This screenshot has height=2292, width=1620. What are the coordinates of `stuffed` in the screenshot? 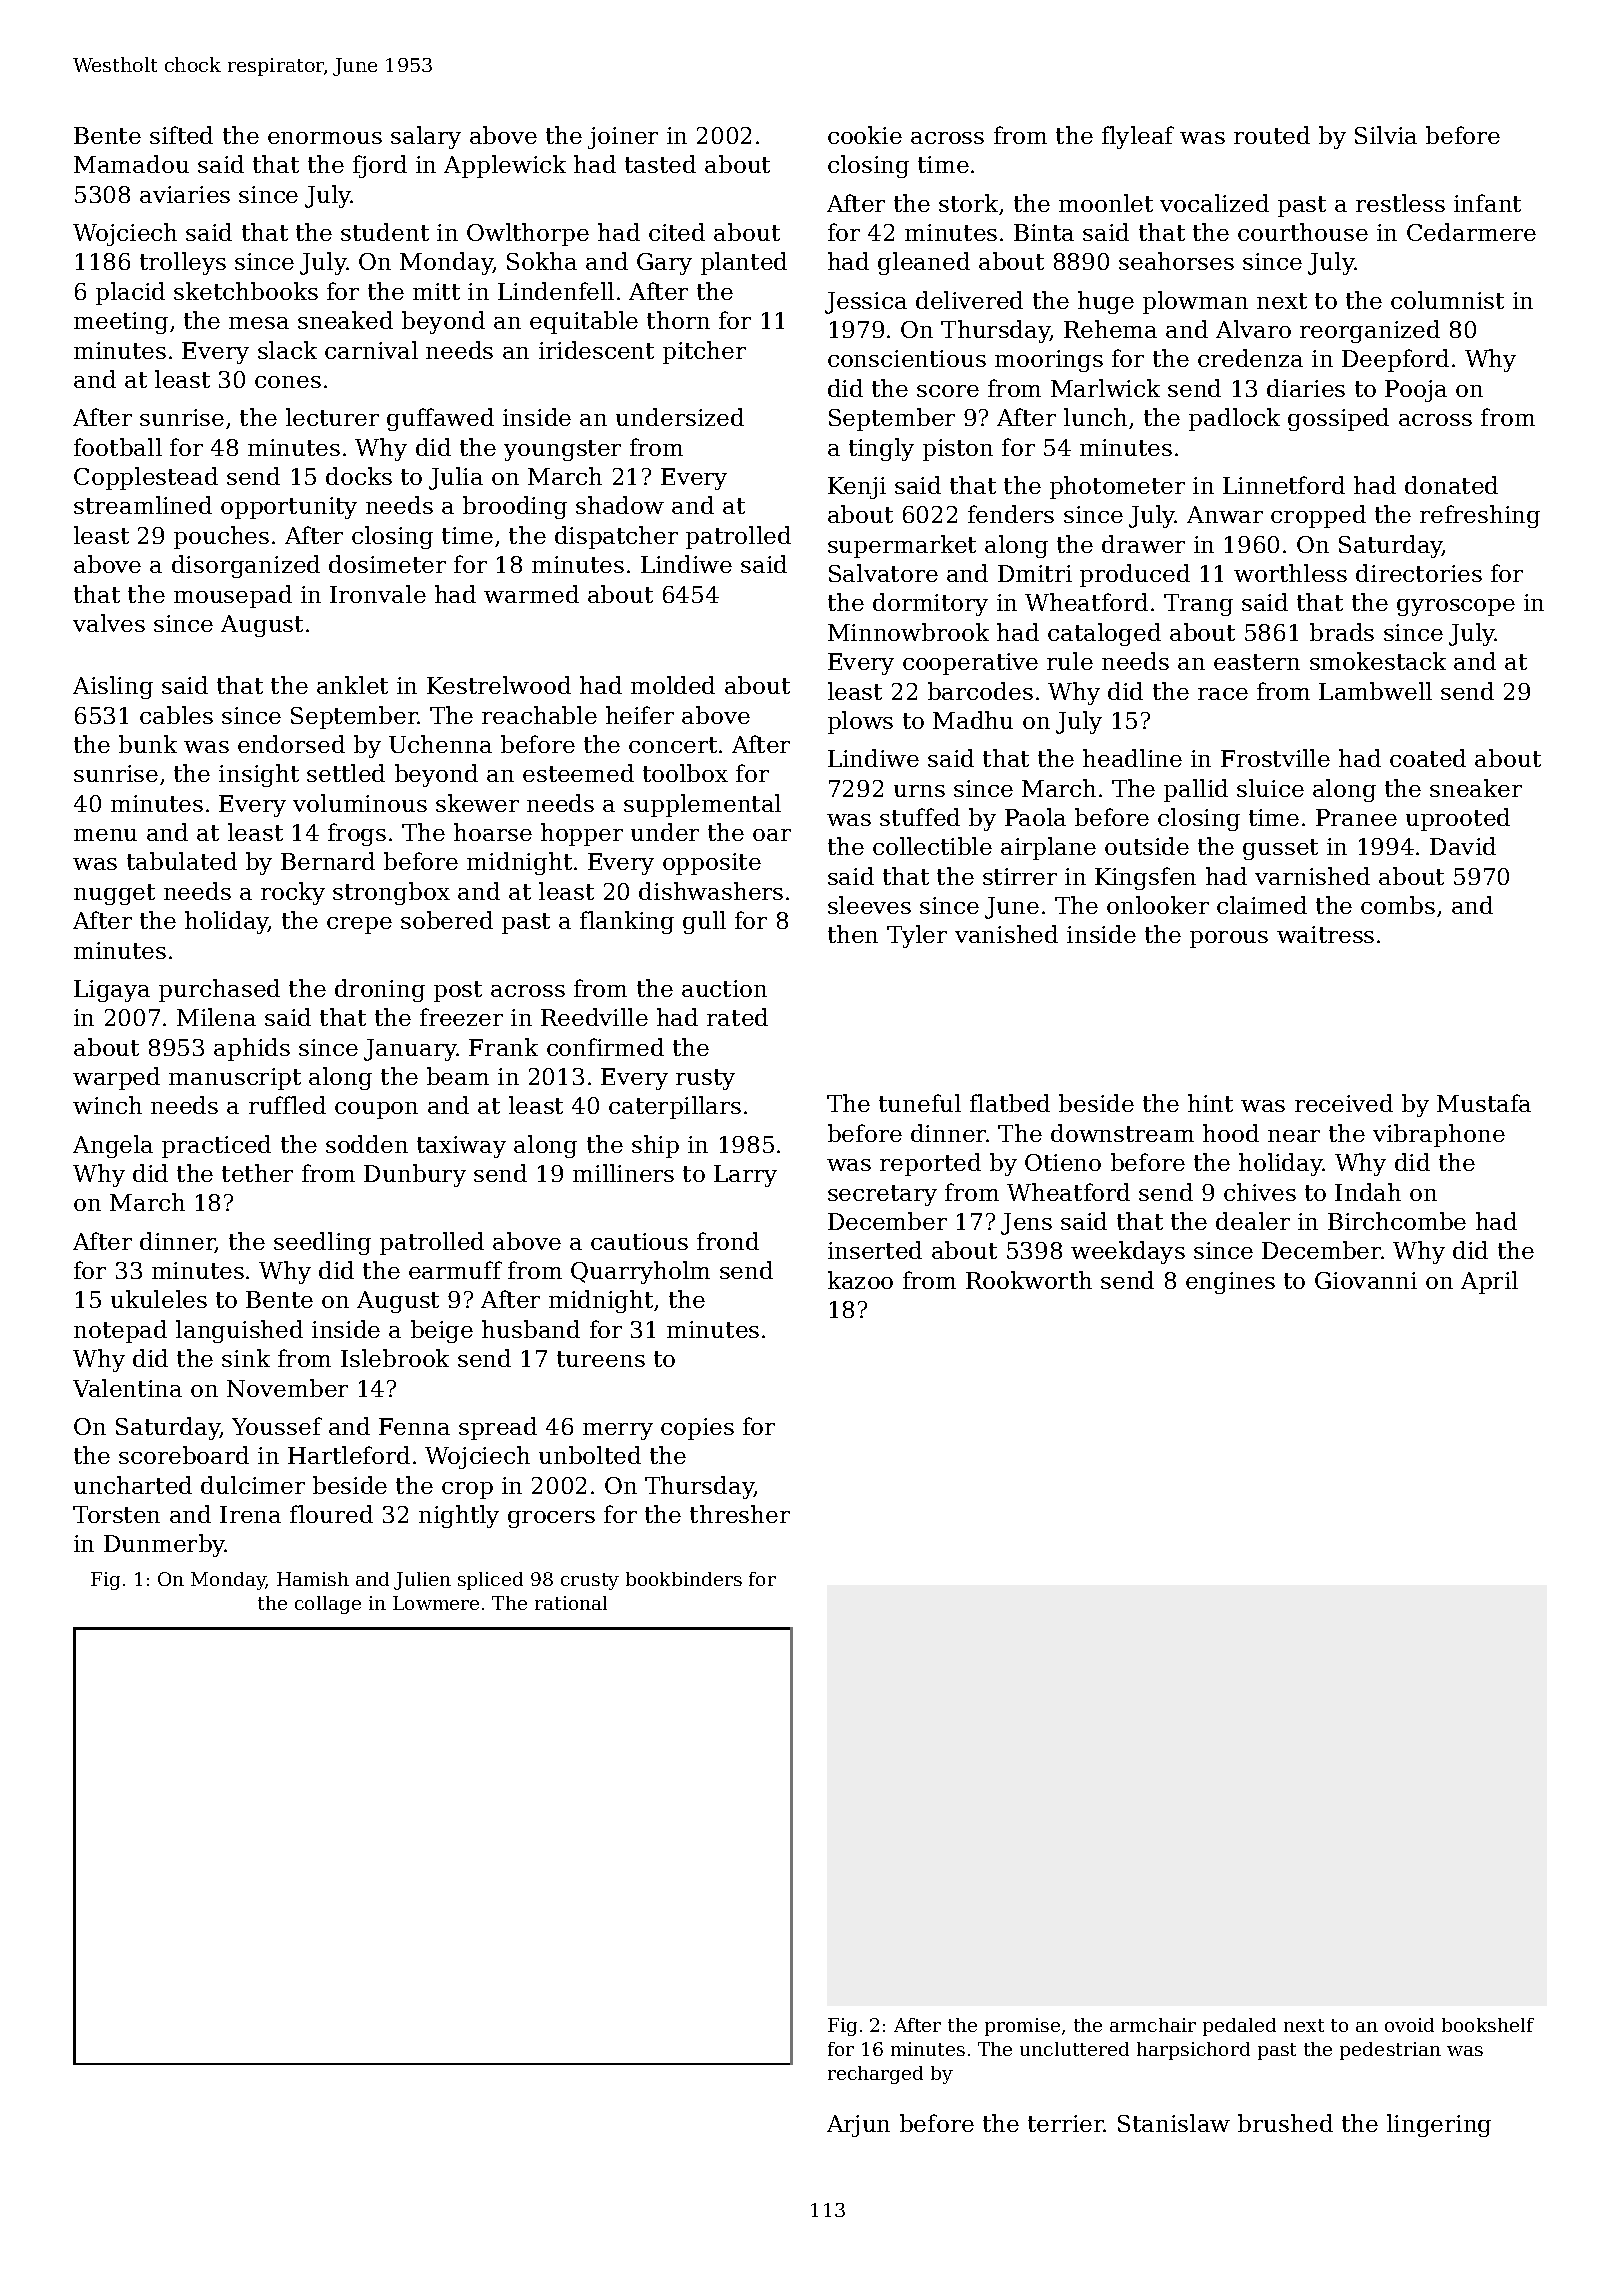 It's located at (920, 817).
